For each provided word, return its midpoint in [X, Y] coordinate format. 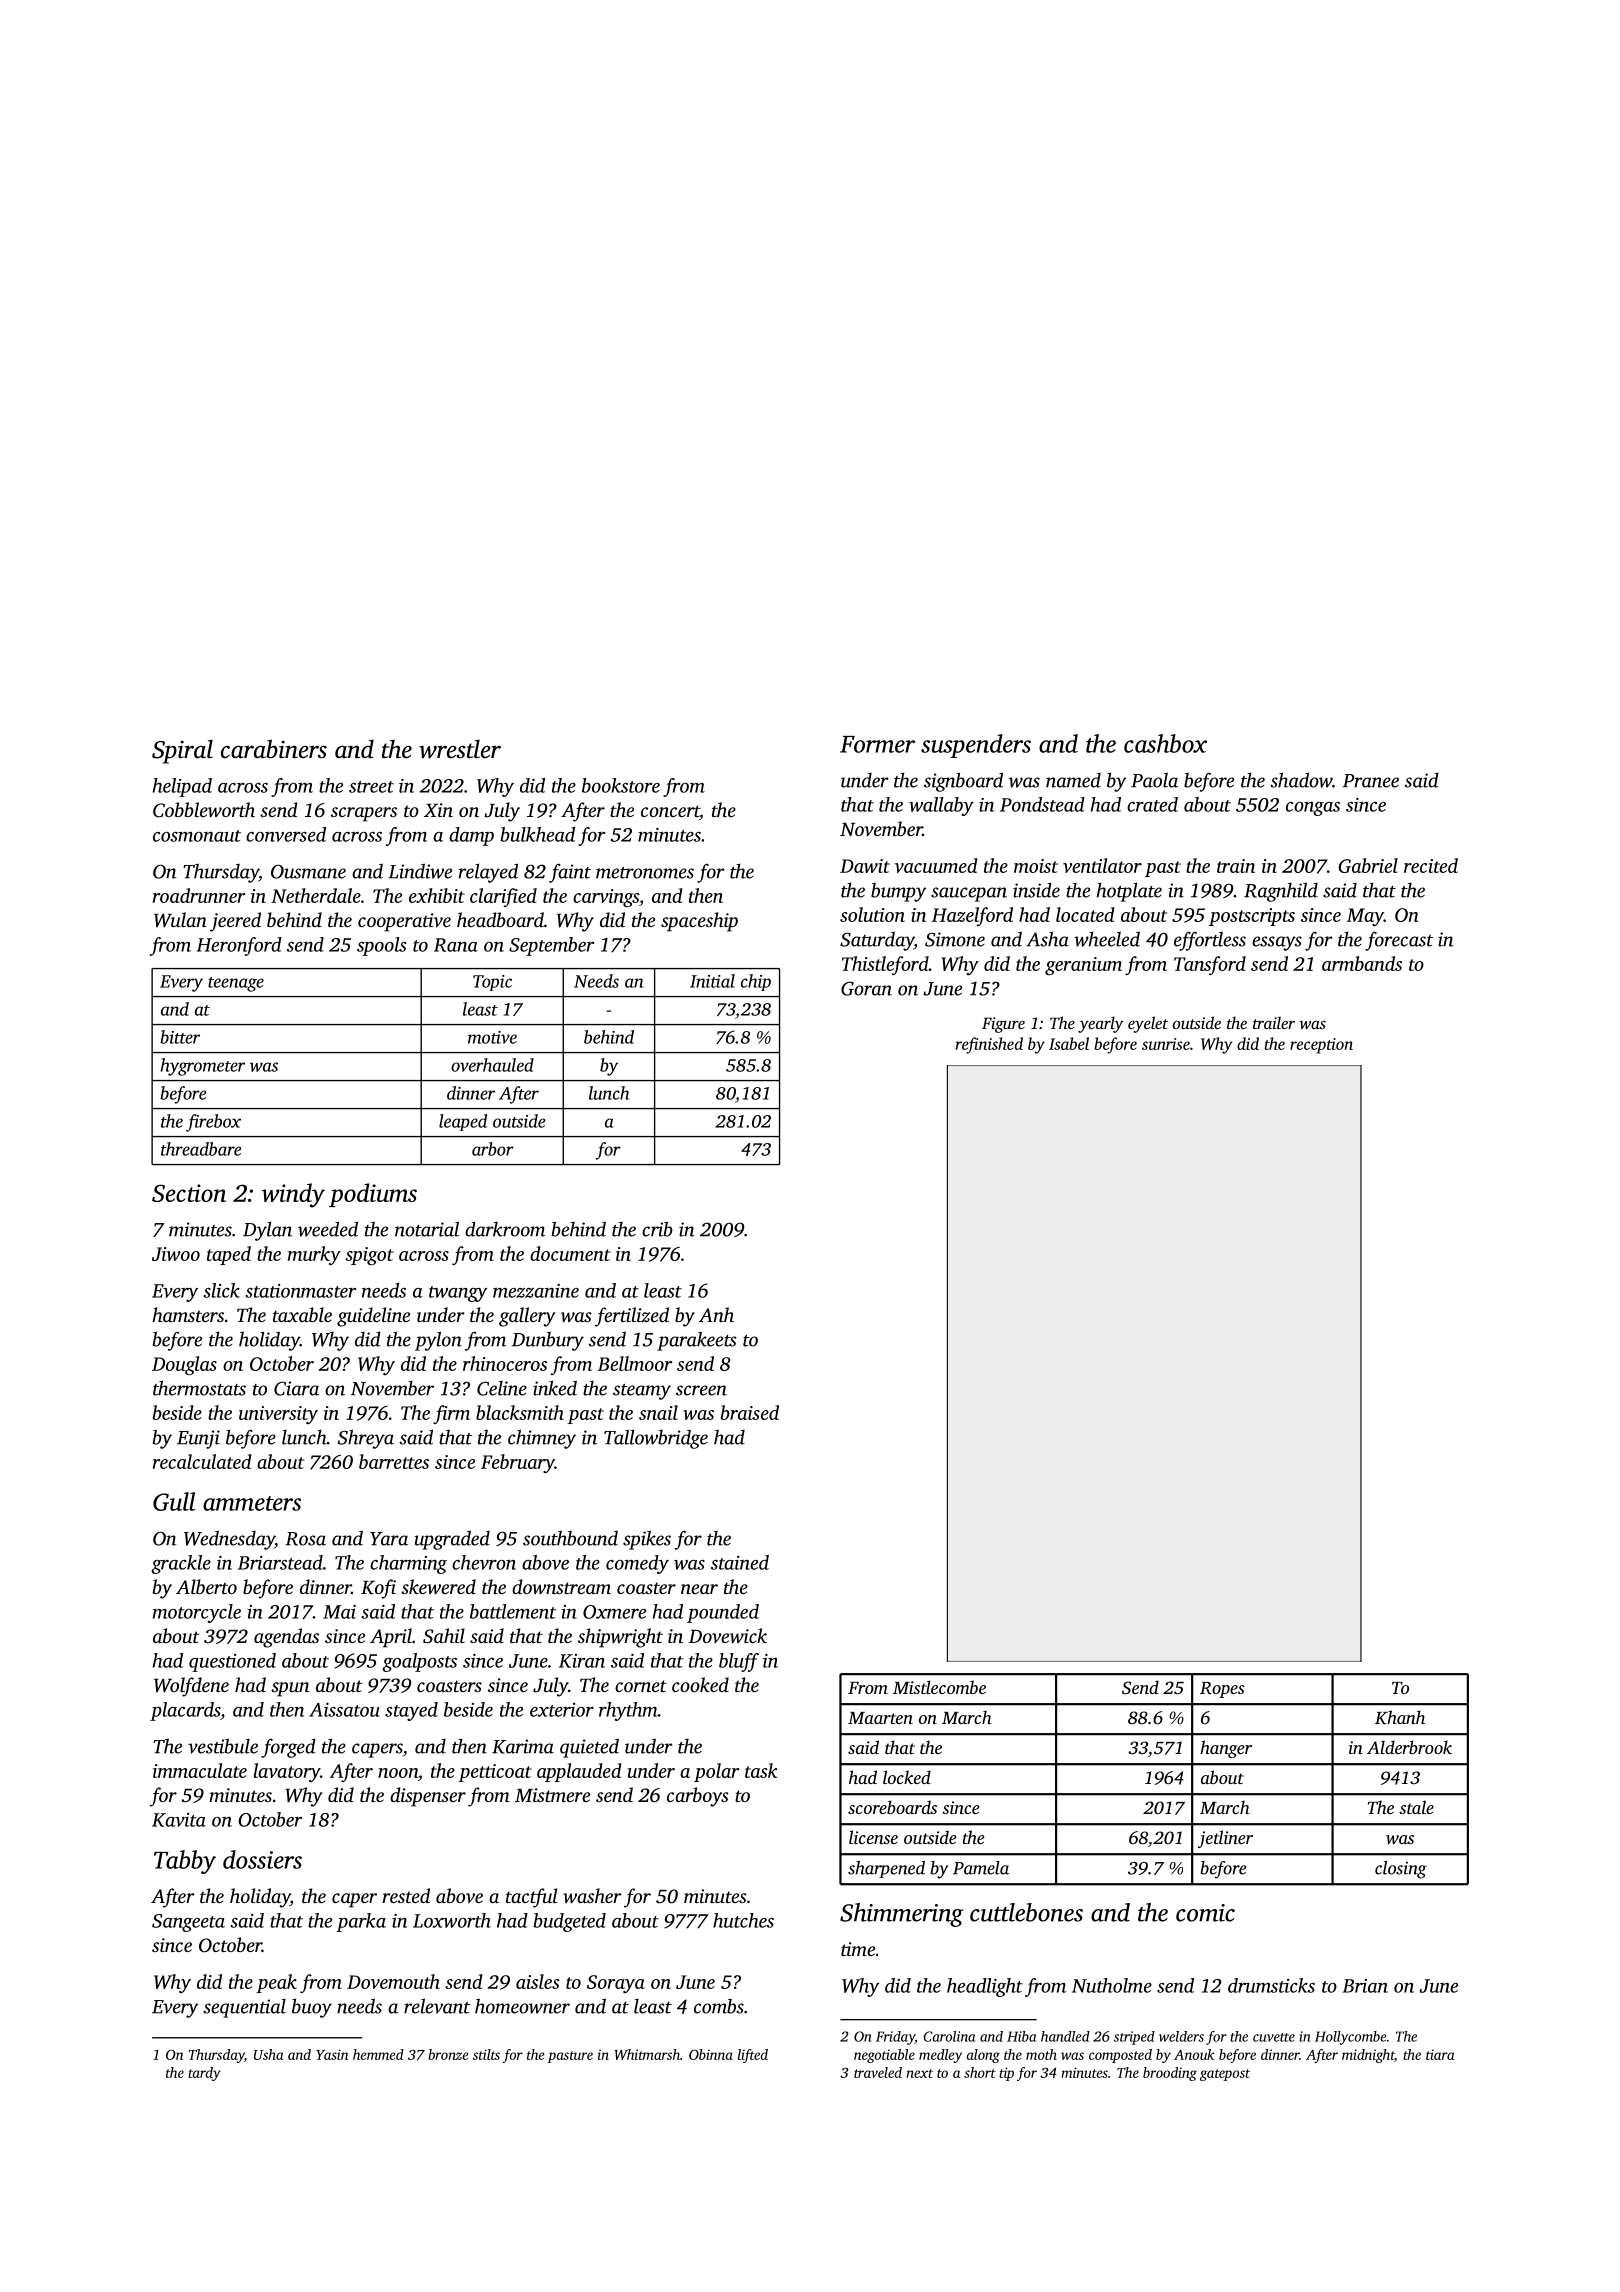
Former [877, 744]
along [983, 2056]
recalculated [202, 1461]
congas [1313, 809]
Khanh [1400, 1717]
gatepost [1225, 2075]
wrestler [460, 749]
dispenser [428, 1797]
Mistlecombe [939, 1687]
